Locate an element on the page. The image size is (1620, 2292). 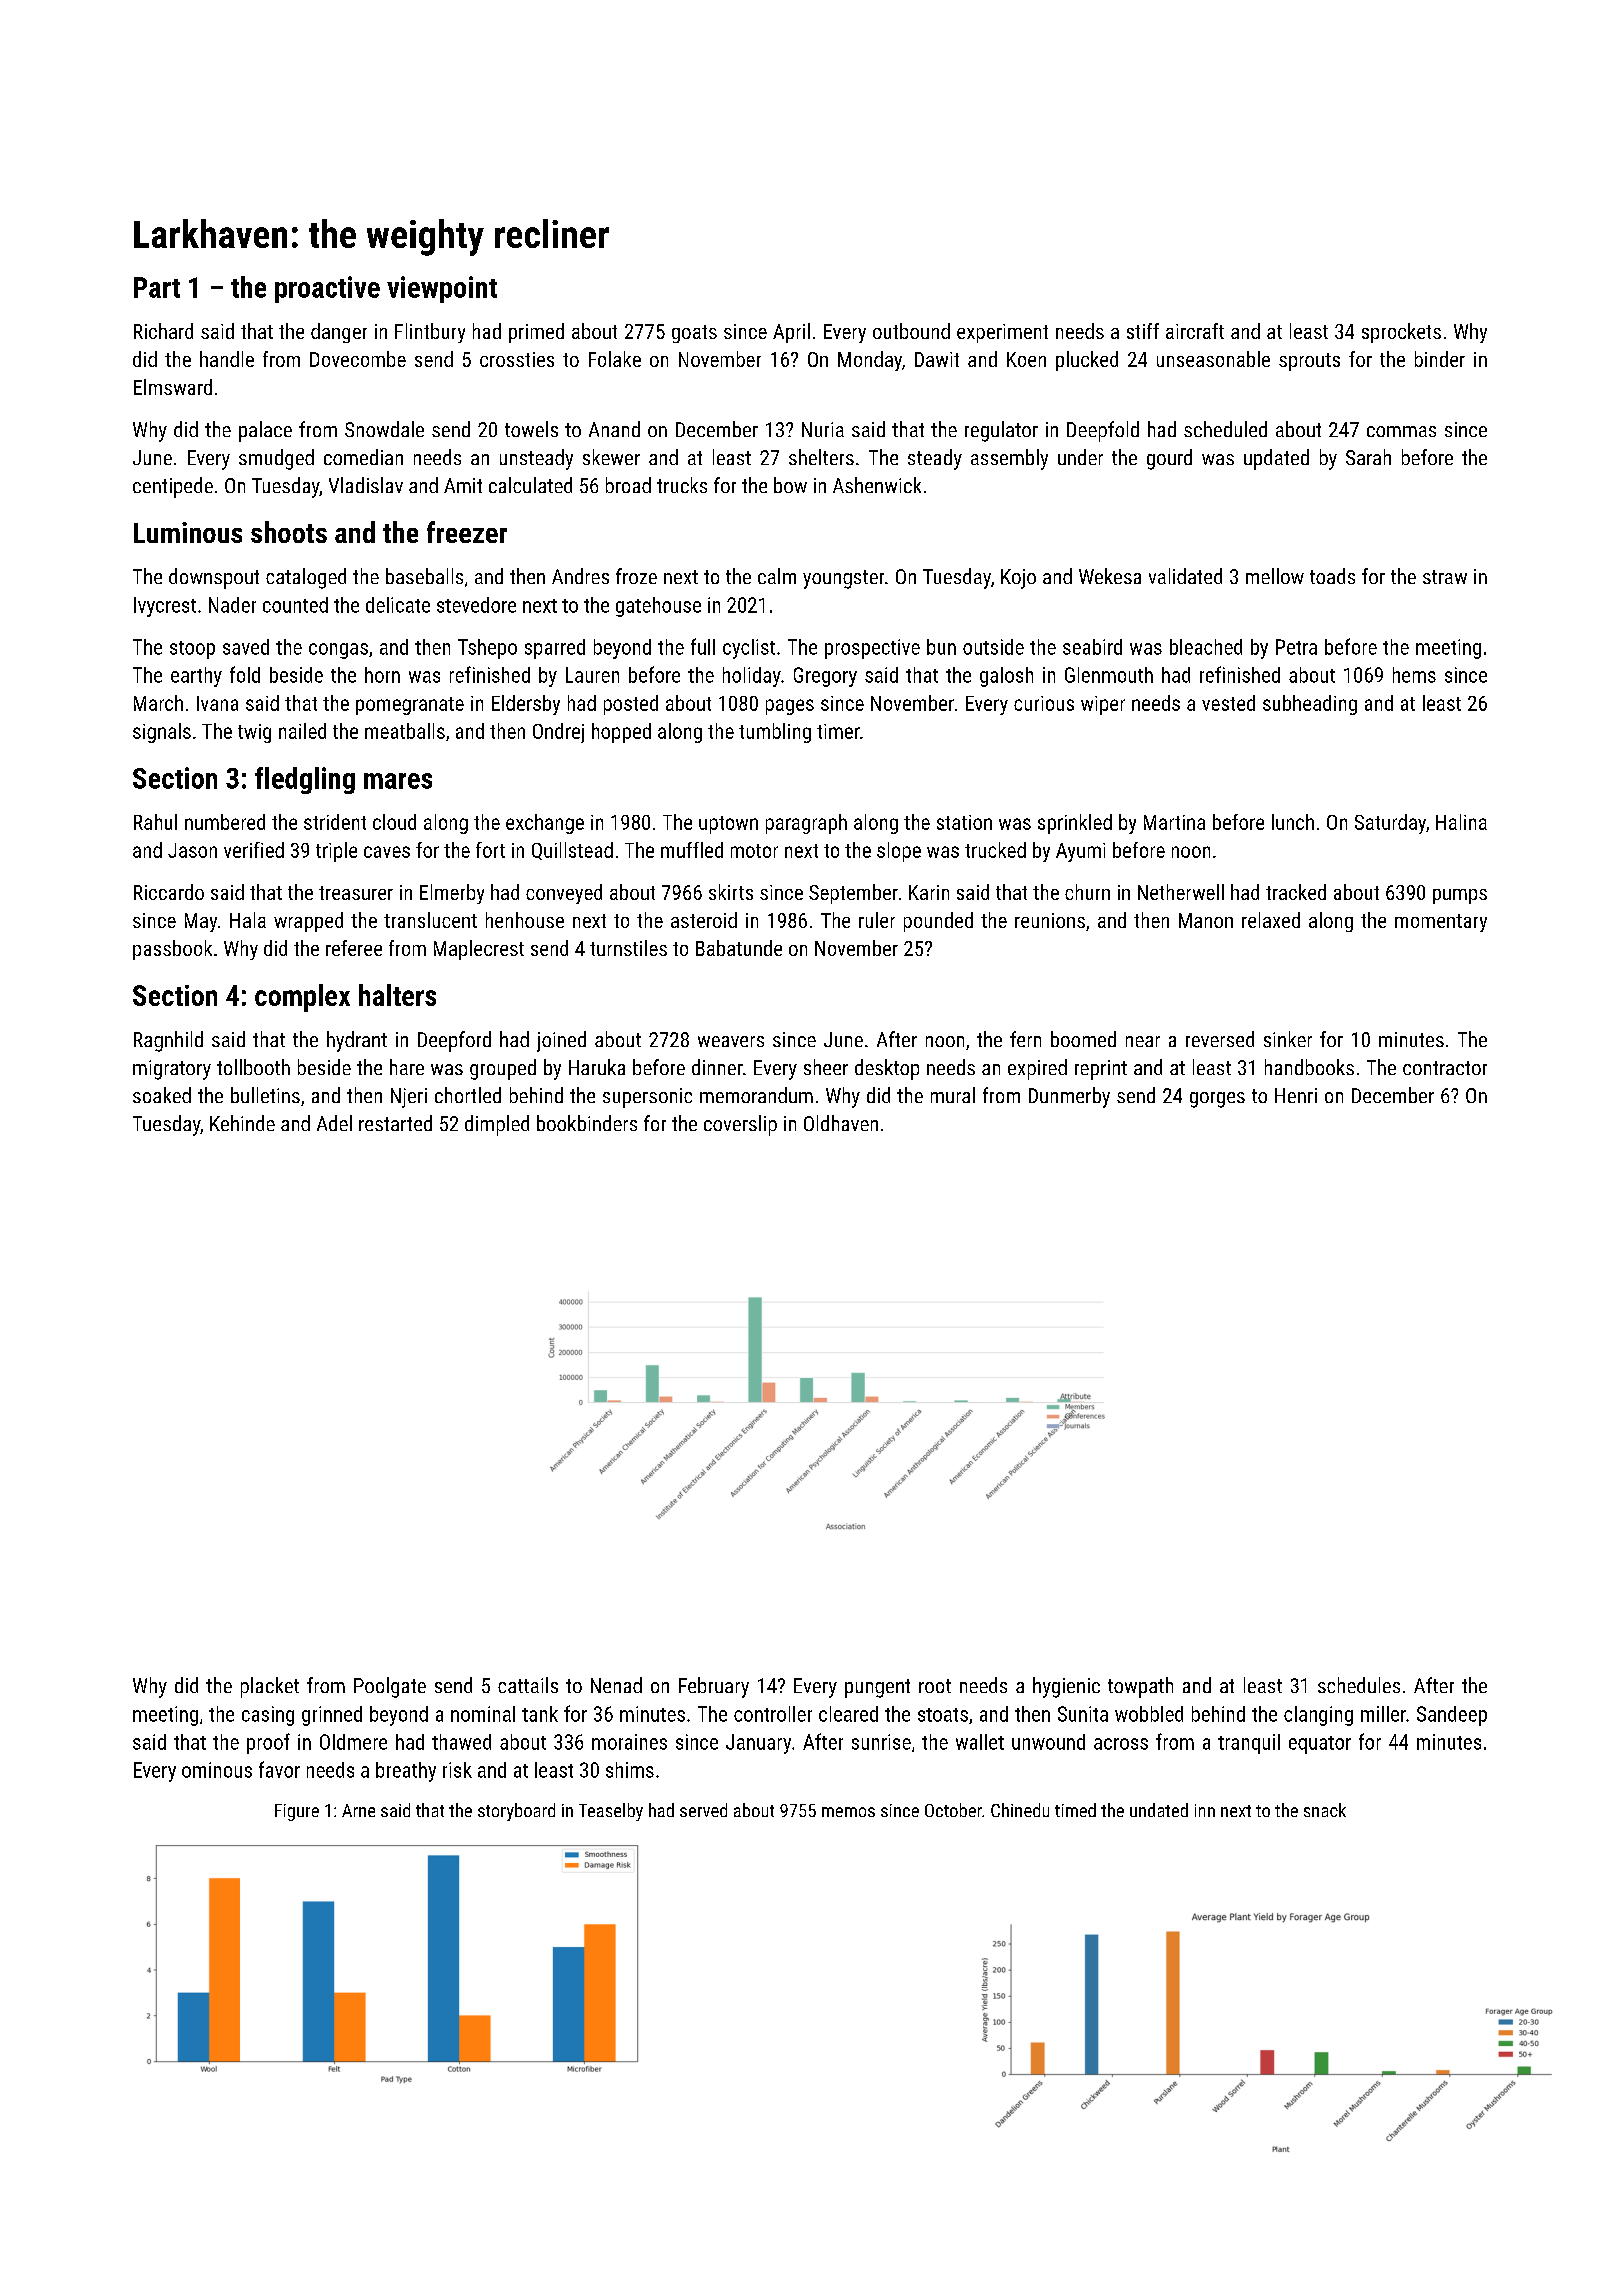
youngster is located at coordinates (843, 579).
